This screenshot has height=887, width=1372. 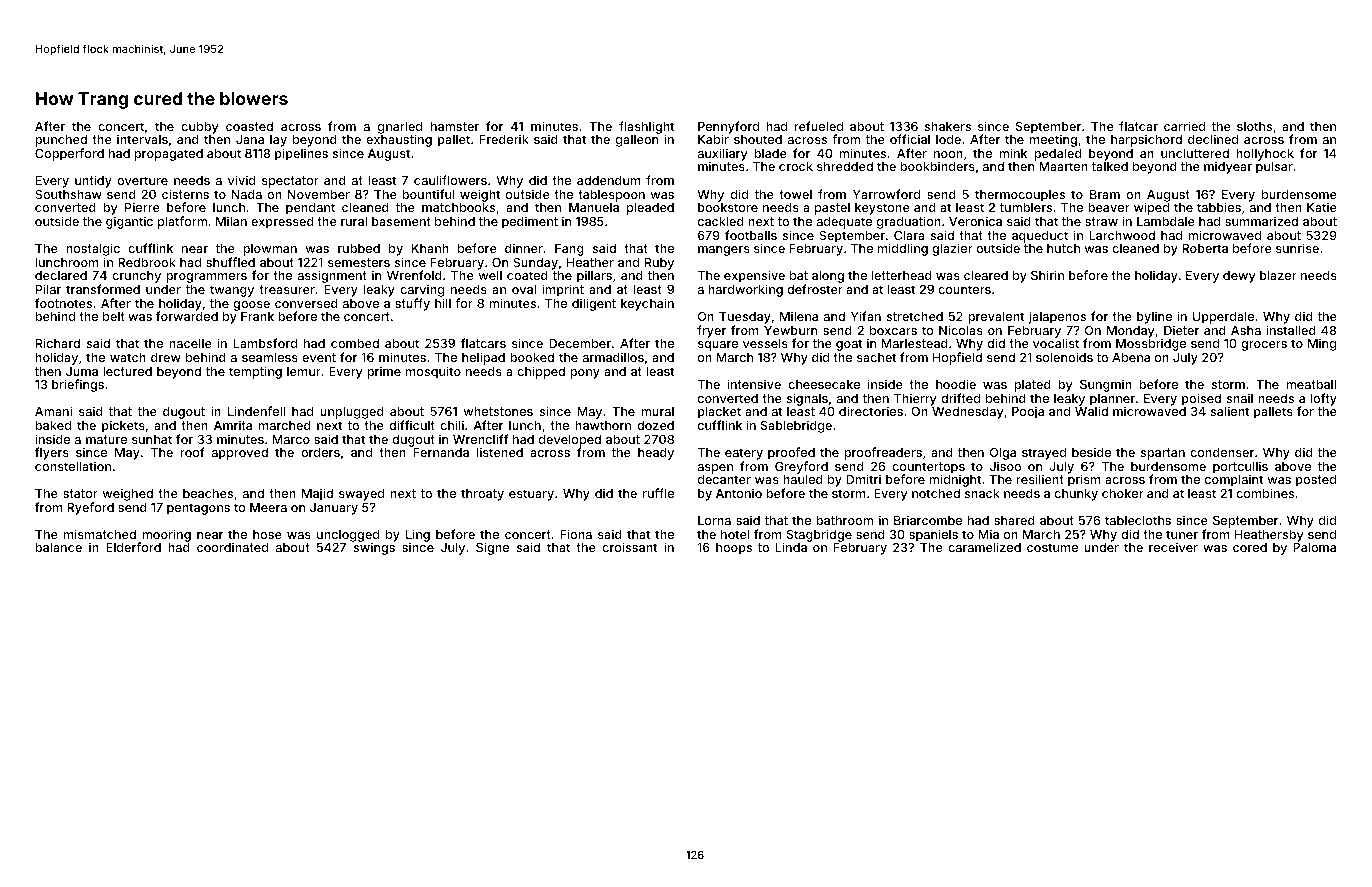 I want to click on towel, so click(x=795, y=194).
